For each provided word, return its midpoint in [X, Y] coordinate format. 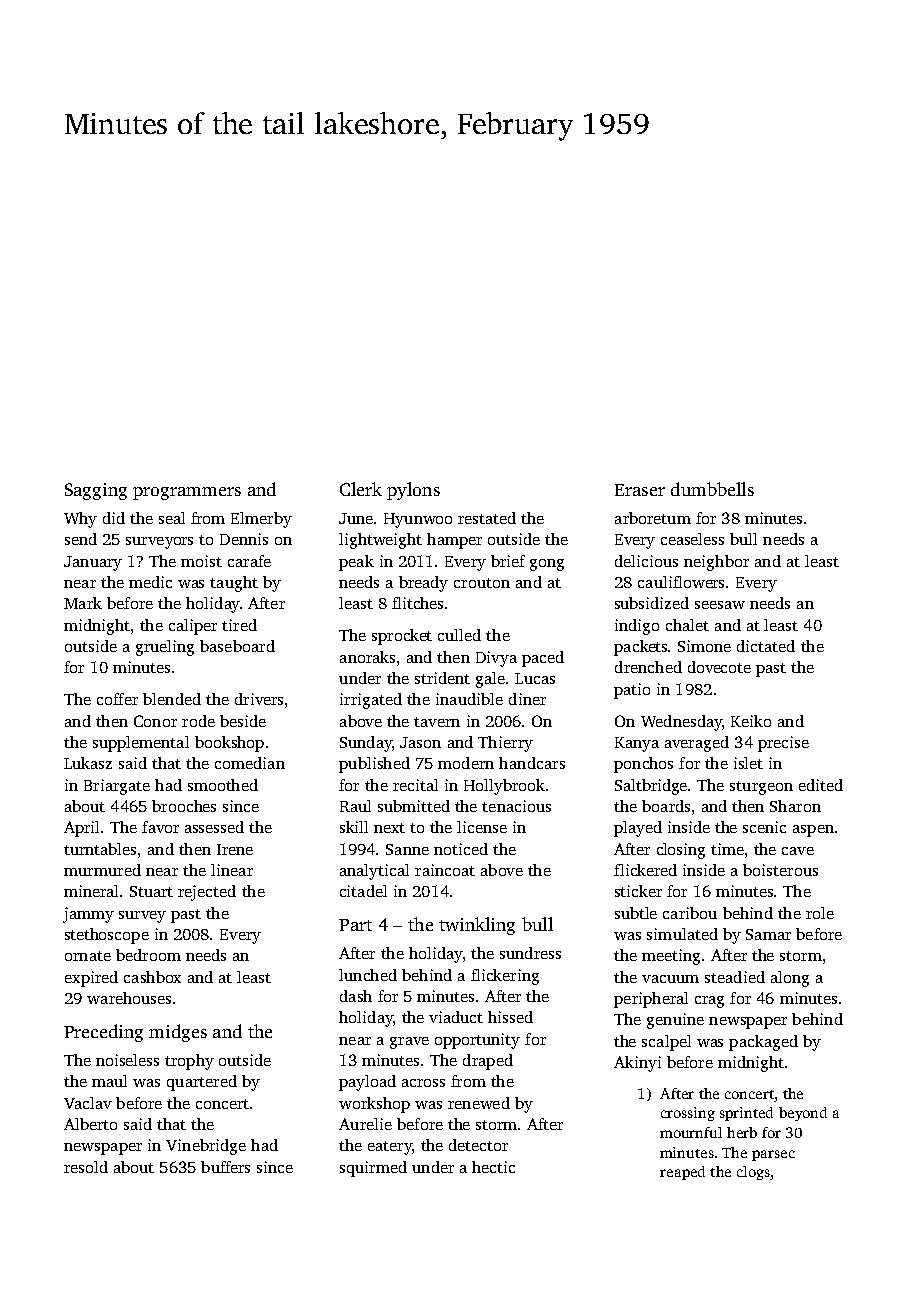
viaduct [456, 1017]
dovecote [719, 667]
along [790, 979]
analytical [374, 872]
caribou [690, 913]
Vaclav [88, 1103]
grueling [165, 648]
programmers [187, 493]
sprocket [402, 637]
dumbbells [712, 489]
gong [547, 565]
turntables [100, 849]
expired [91, 979]
